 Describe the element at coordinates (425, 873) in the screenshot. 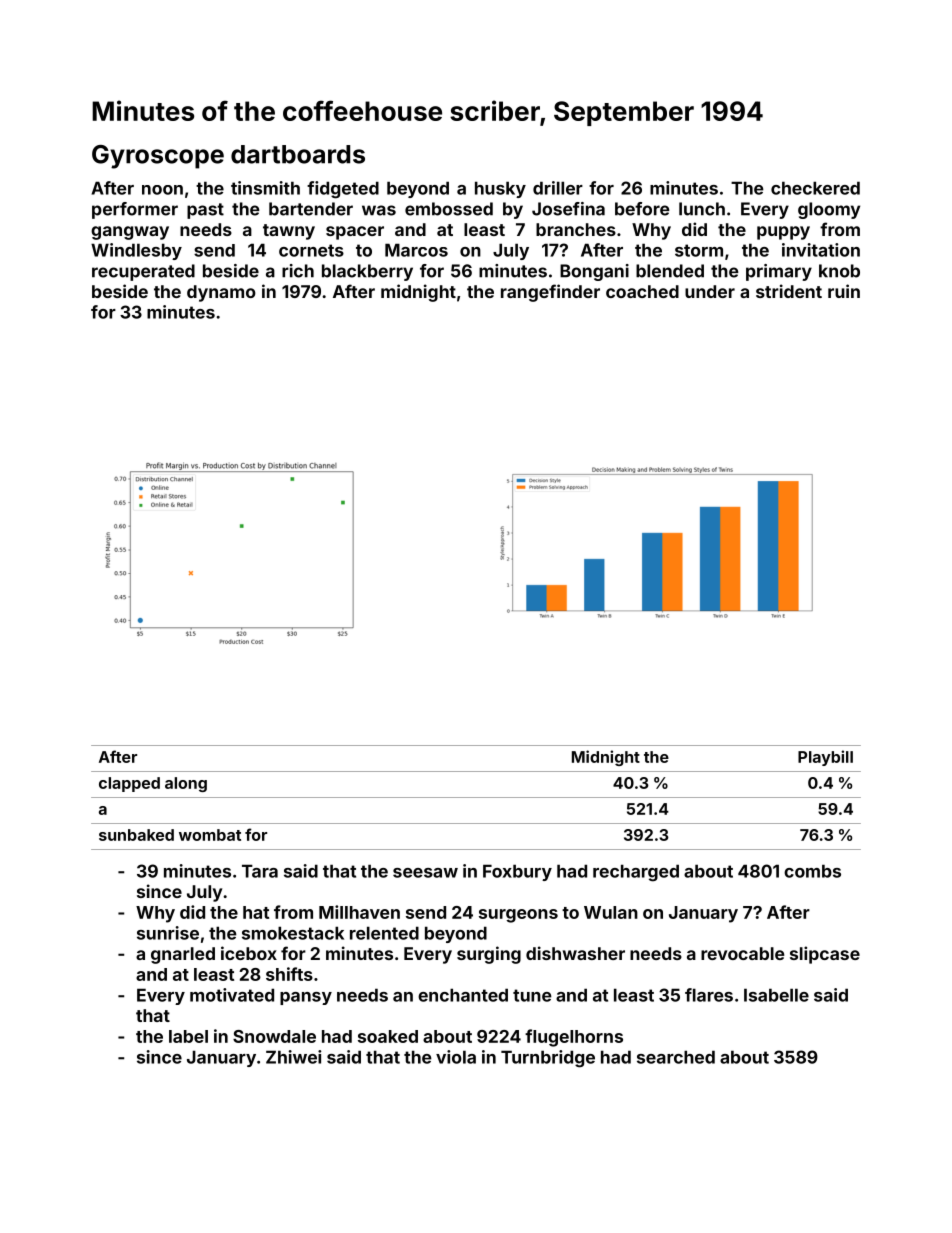

I see `seesaw` at that location.
